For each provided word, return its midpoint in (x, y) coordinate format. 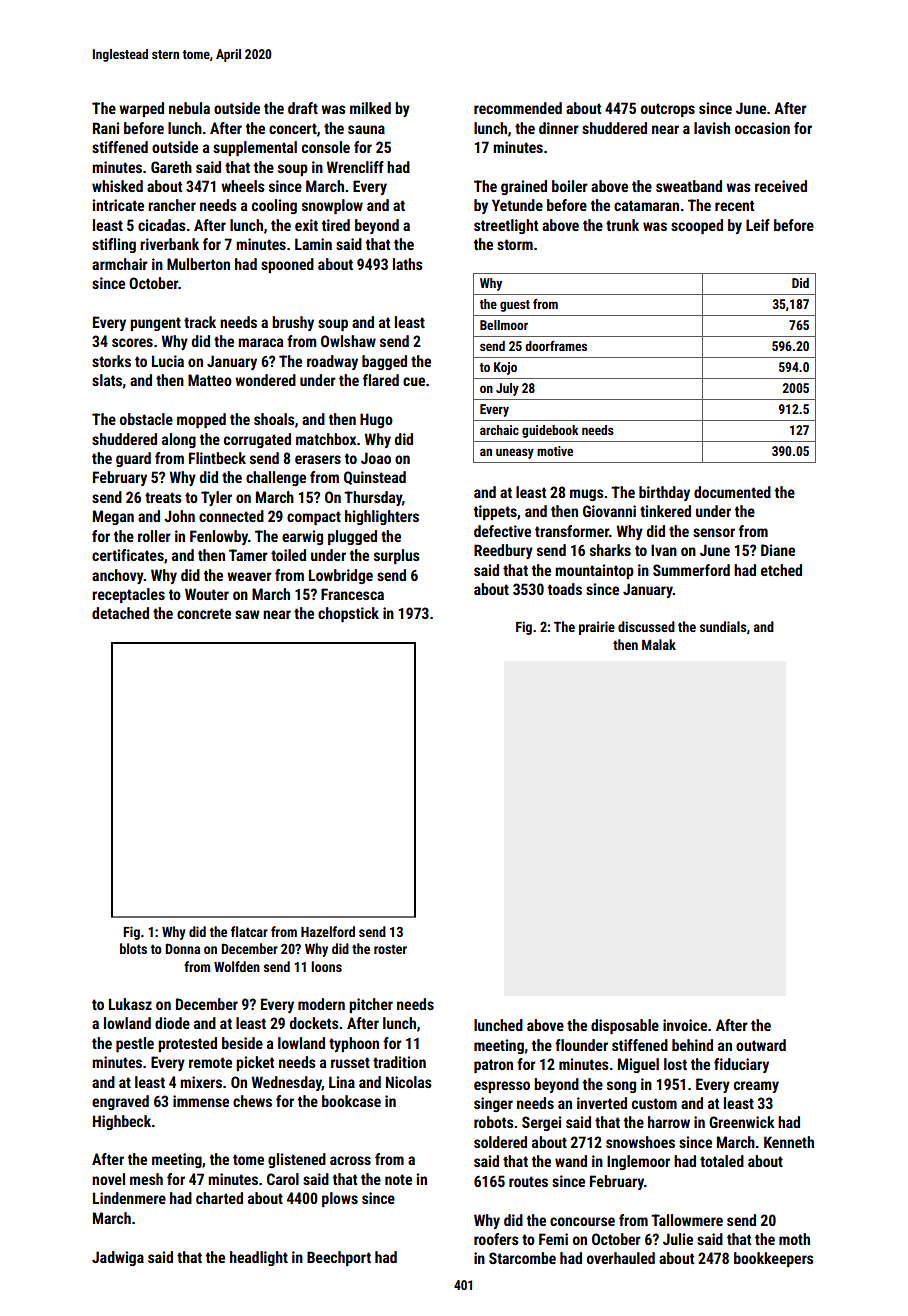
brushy (293, 323)
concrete (204, 613)
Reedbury (503, 551)
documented (732, 492)
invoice (685, 1025)
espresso (502, 1087)
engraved (120, 1102)
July (507, 389)
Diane (778, 550)
